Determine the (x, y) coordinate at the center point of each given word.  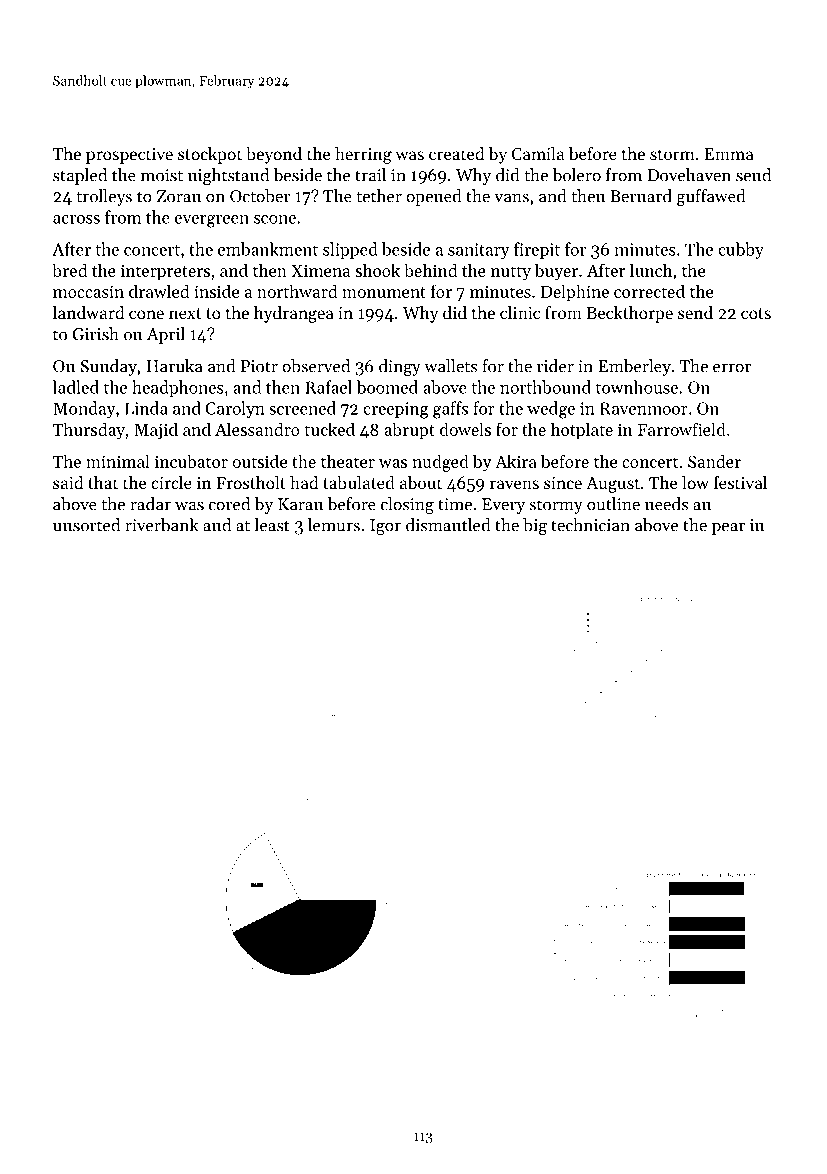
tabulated (359, 482)
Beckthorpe (629, 314)
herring (363, 155)
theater (348, 461)
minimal (117, 461)
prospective (129, 156)
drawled (159, 291)
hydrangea (294, 314)
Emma (729, 154)
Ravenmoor (644, 408)
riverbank (162, 525)
